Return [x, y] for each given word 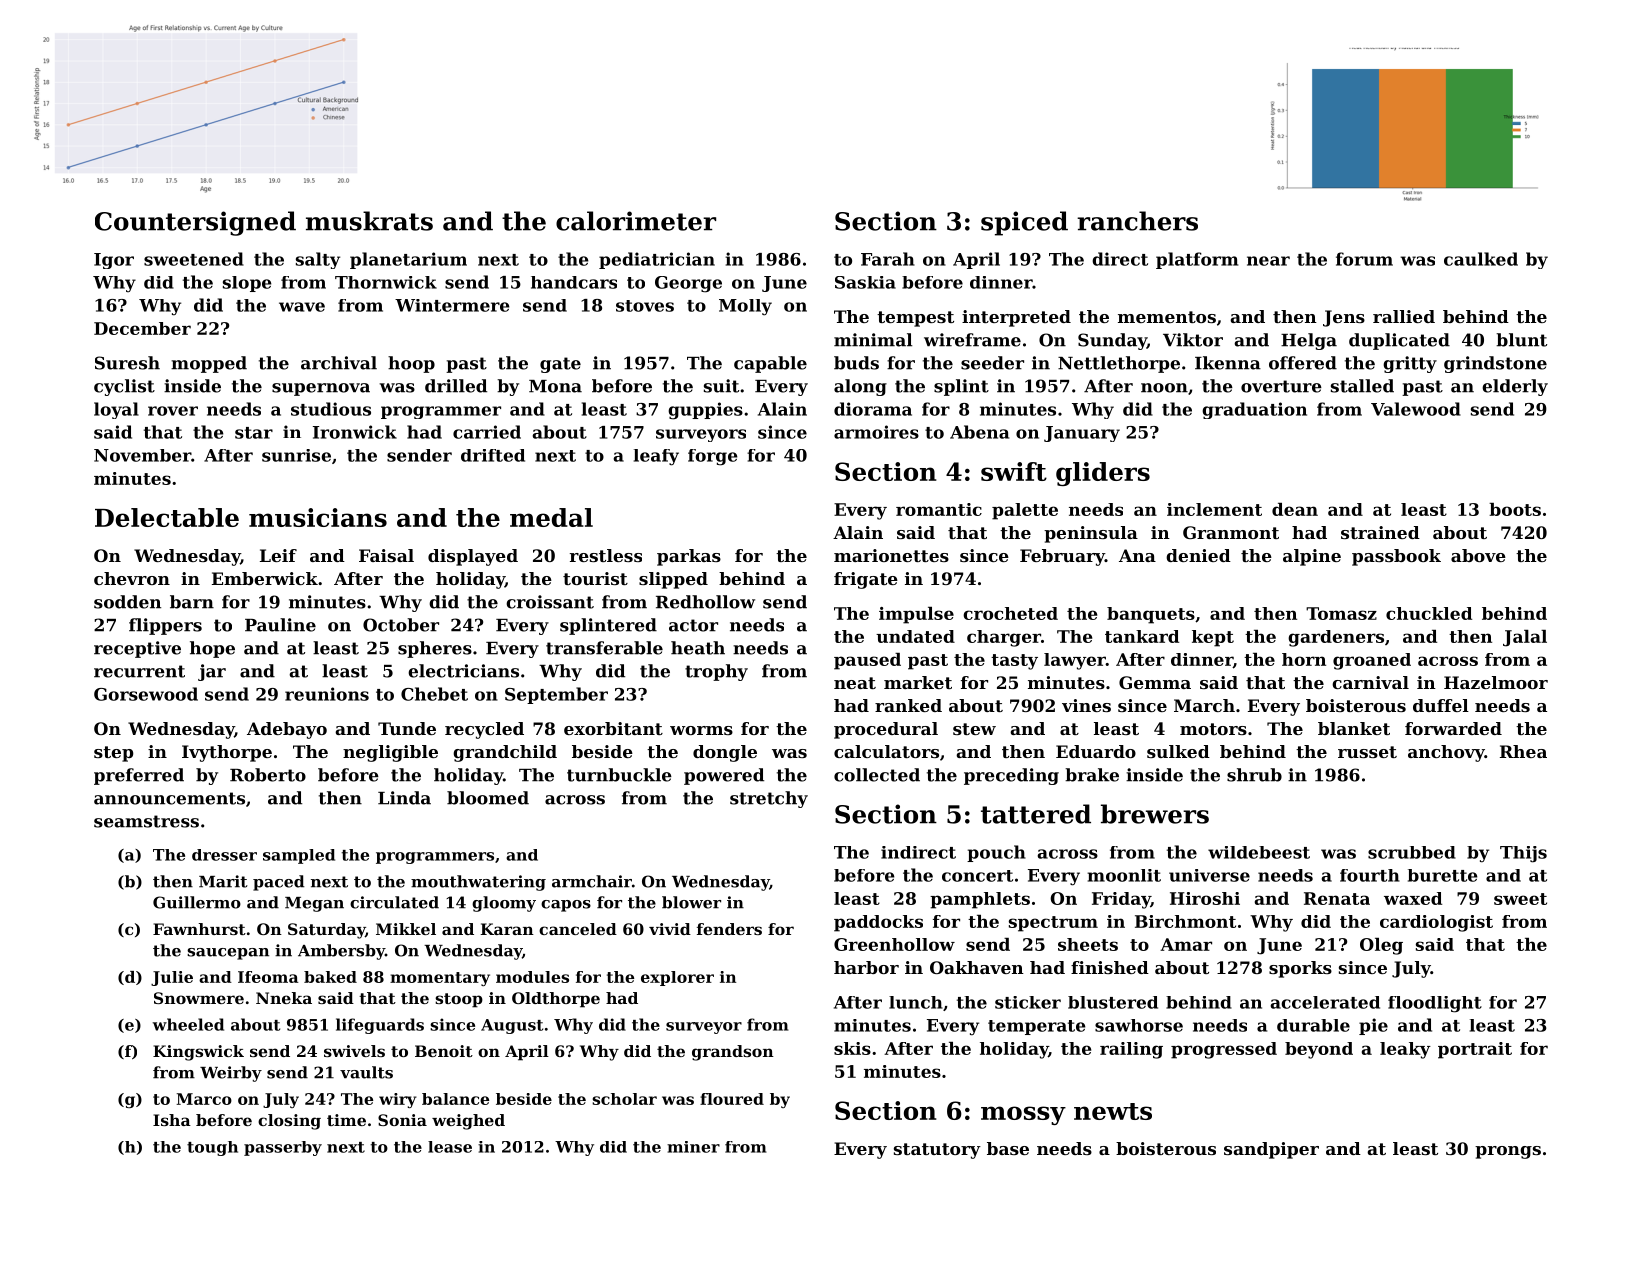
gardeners [1336, 638]
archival [339, 363]
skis [852, 1048]
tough [212, 1148]
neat [855, 683]
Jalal [1525, 638]
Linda [404, 798]
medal [551, 517]
